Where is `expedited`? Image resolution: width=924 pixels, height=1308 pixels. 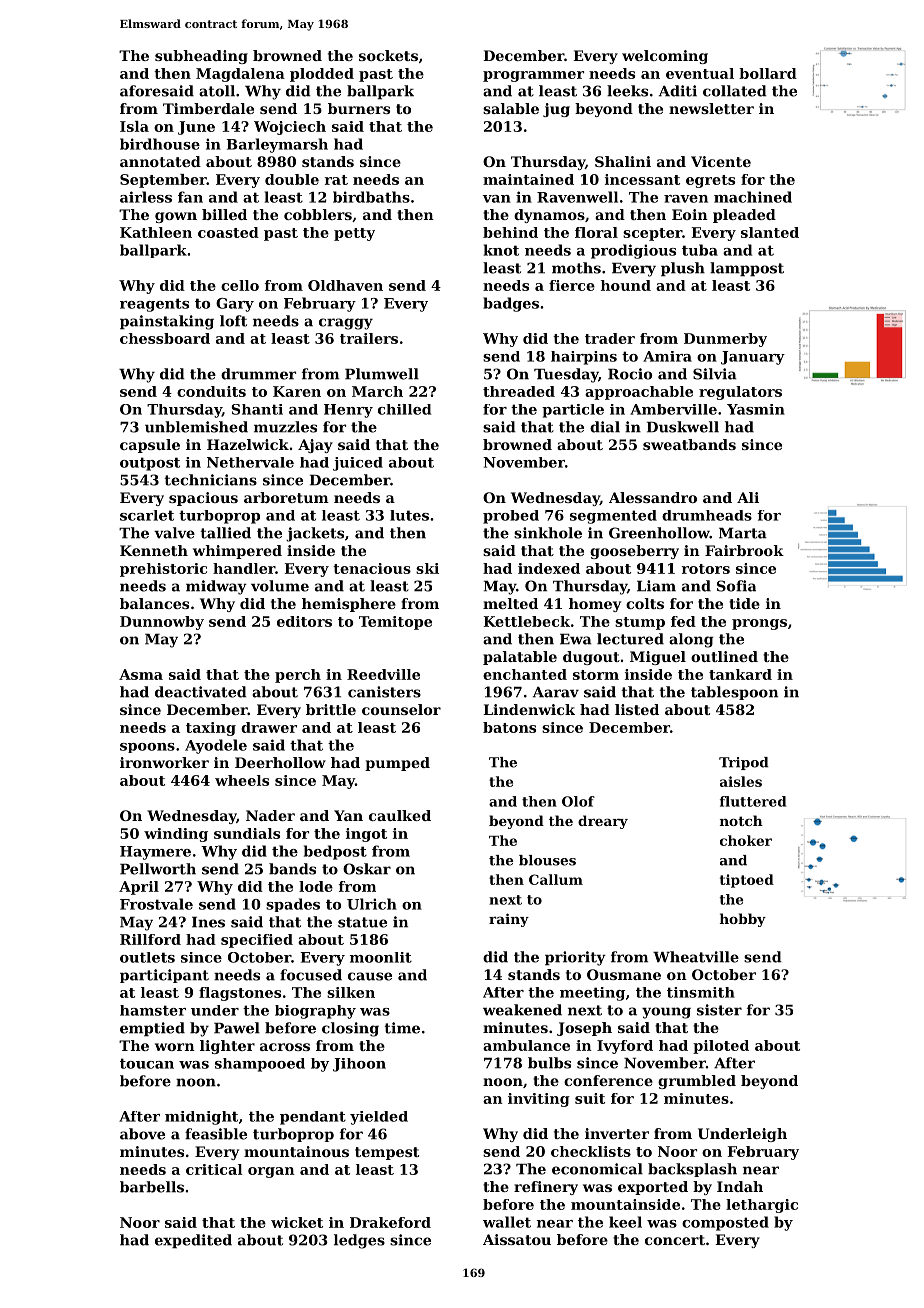 expedited is located at coordinates (193, 1241).
